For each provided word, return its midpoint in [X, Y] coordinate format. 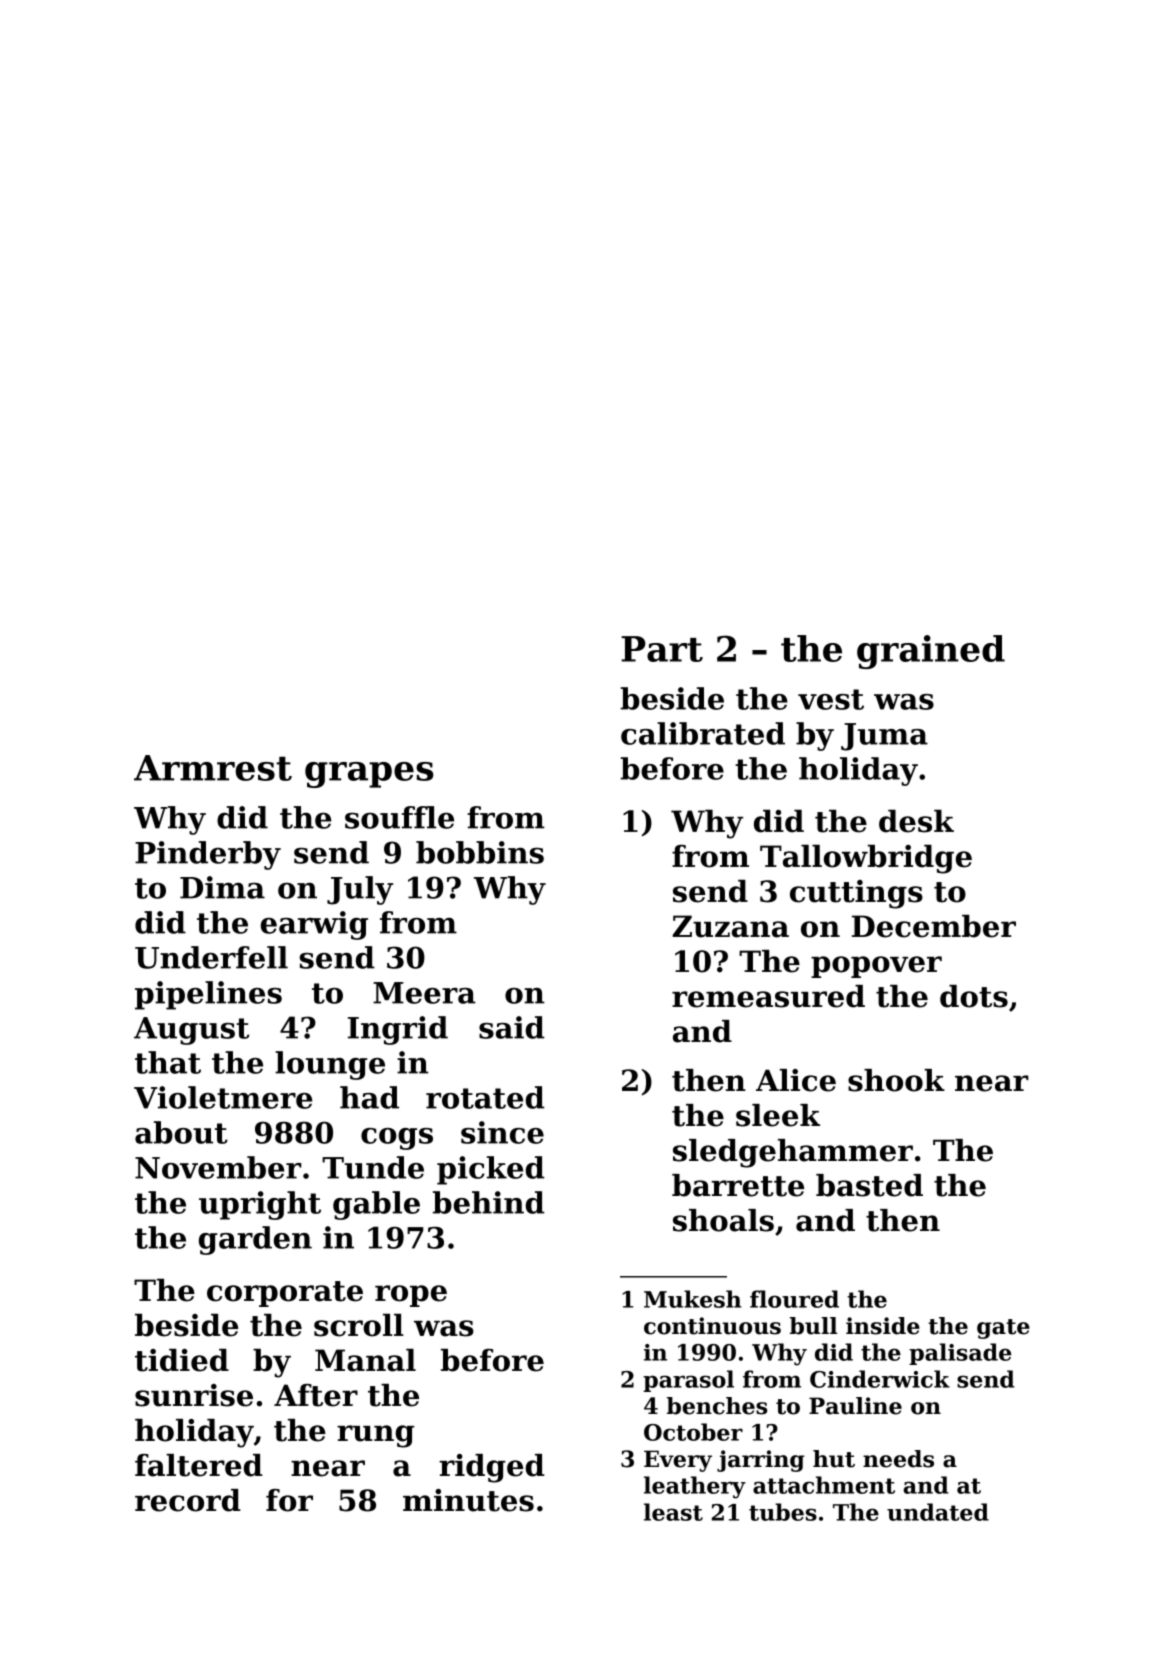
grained [931, 652]
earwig [314, 925]
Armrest [213, 768]
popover [876, 967]
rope [411, 1296]
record [188, 1500]
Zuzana [730, 926]
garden [255, 1240]
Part [662, 649]
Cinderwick [880, 1379]
